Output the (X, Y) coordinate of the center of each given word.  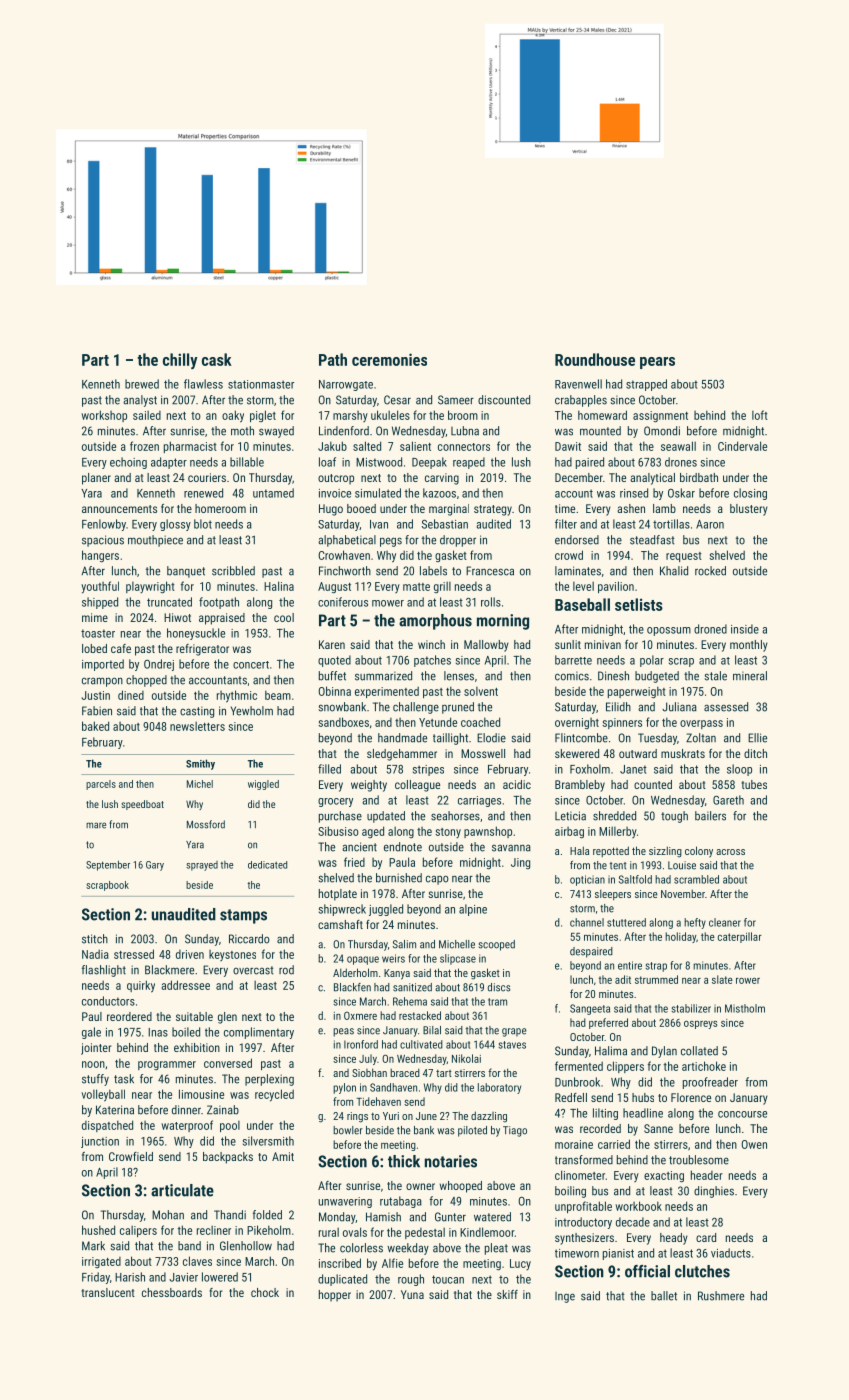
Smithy (200, 764)
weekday (408, 1249)
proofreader (710, 1083)
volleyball (103, 1095)
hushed (98, 1230)
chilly (180, 361)
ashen (631, 508)
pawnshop (488, 832)
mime (95, 617)
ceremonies (389, 359)
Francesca (490, 571)
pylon (344, 1088)
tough (674, 817)
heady (674, 1239)
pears (657, 363)
